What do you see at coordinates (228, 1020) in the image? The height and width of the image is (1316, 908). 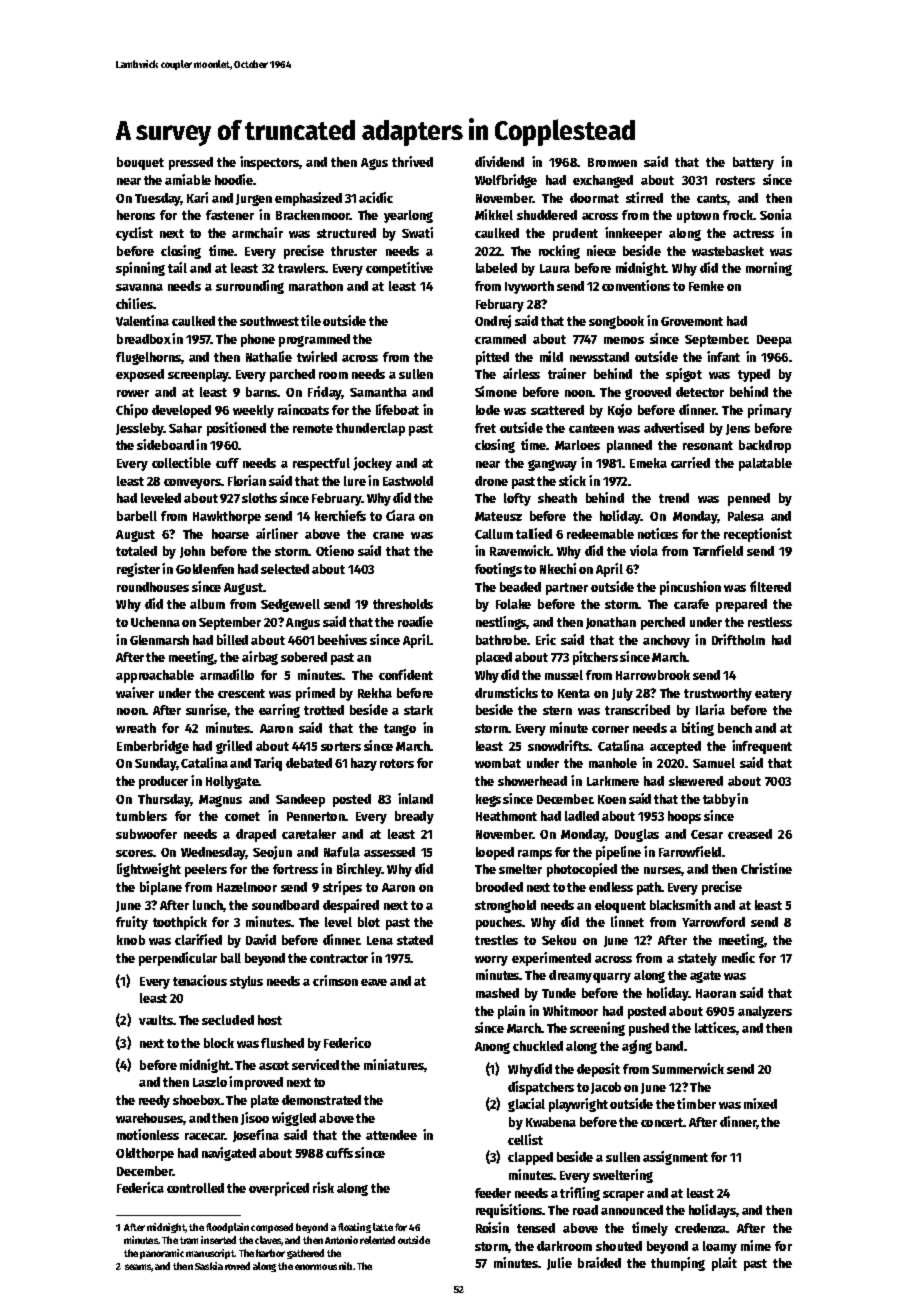 I see `secluded` at bounding box center [228, 1020].
